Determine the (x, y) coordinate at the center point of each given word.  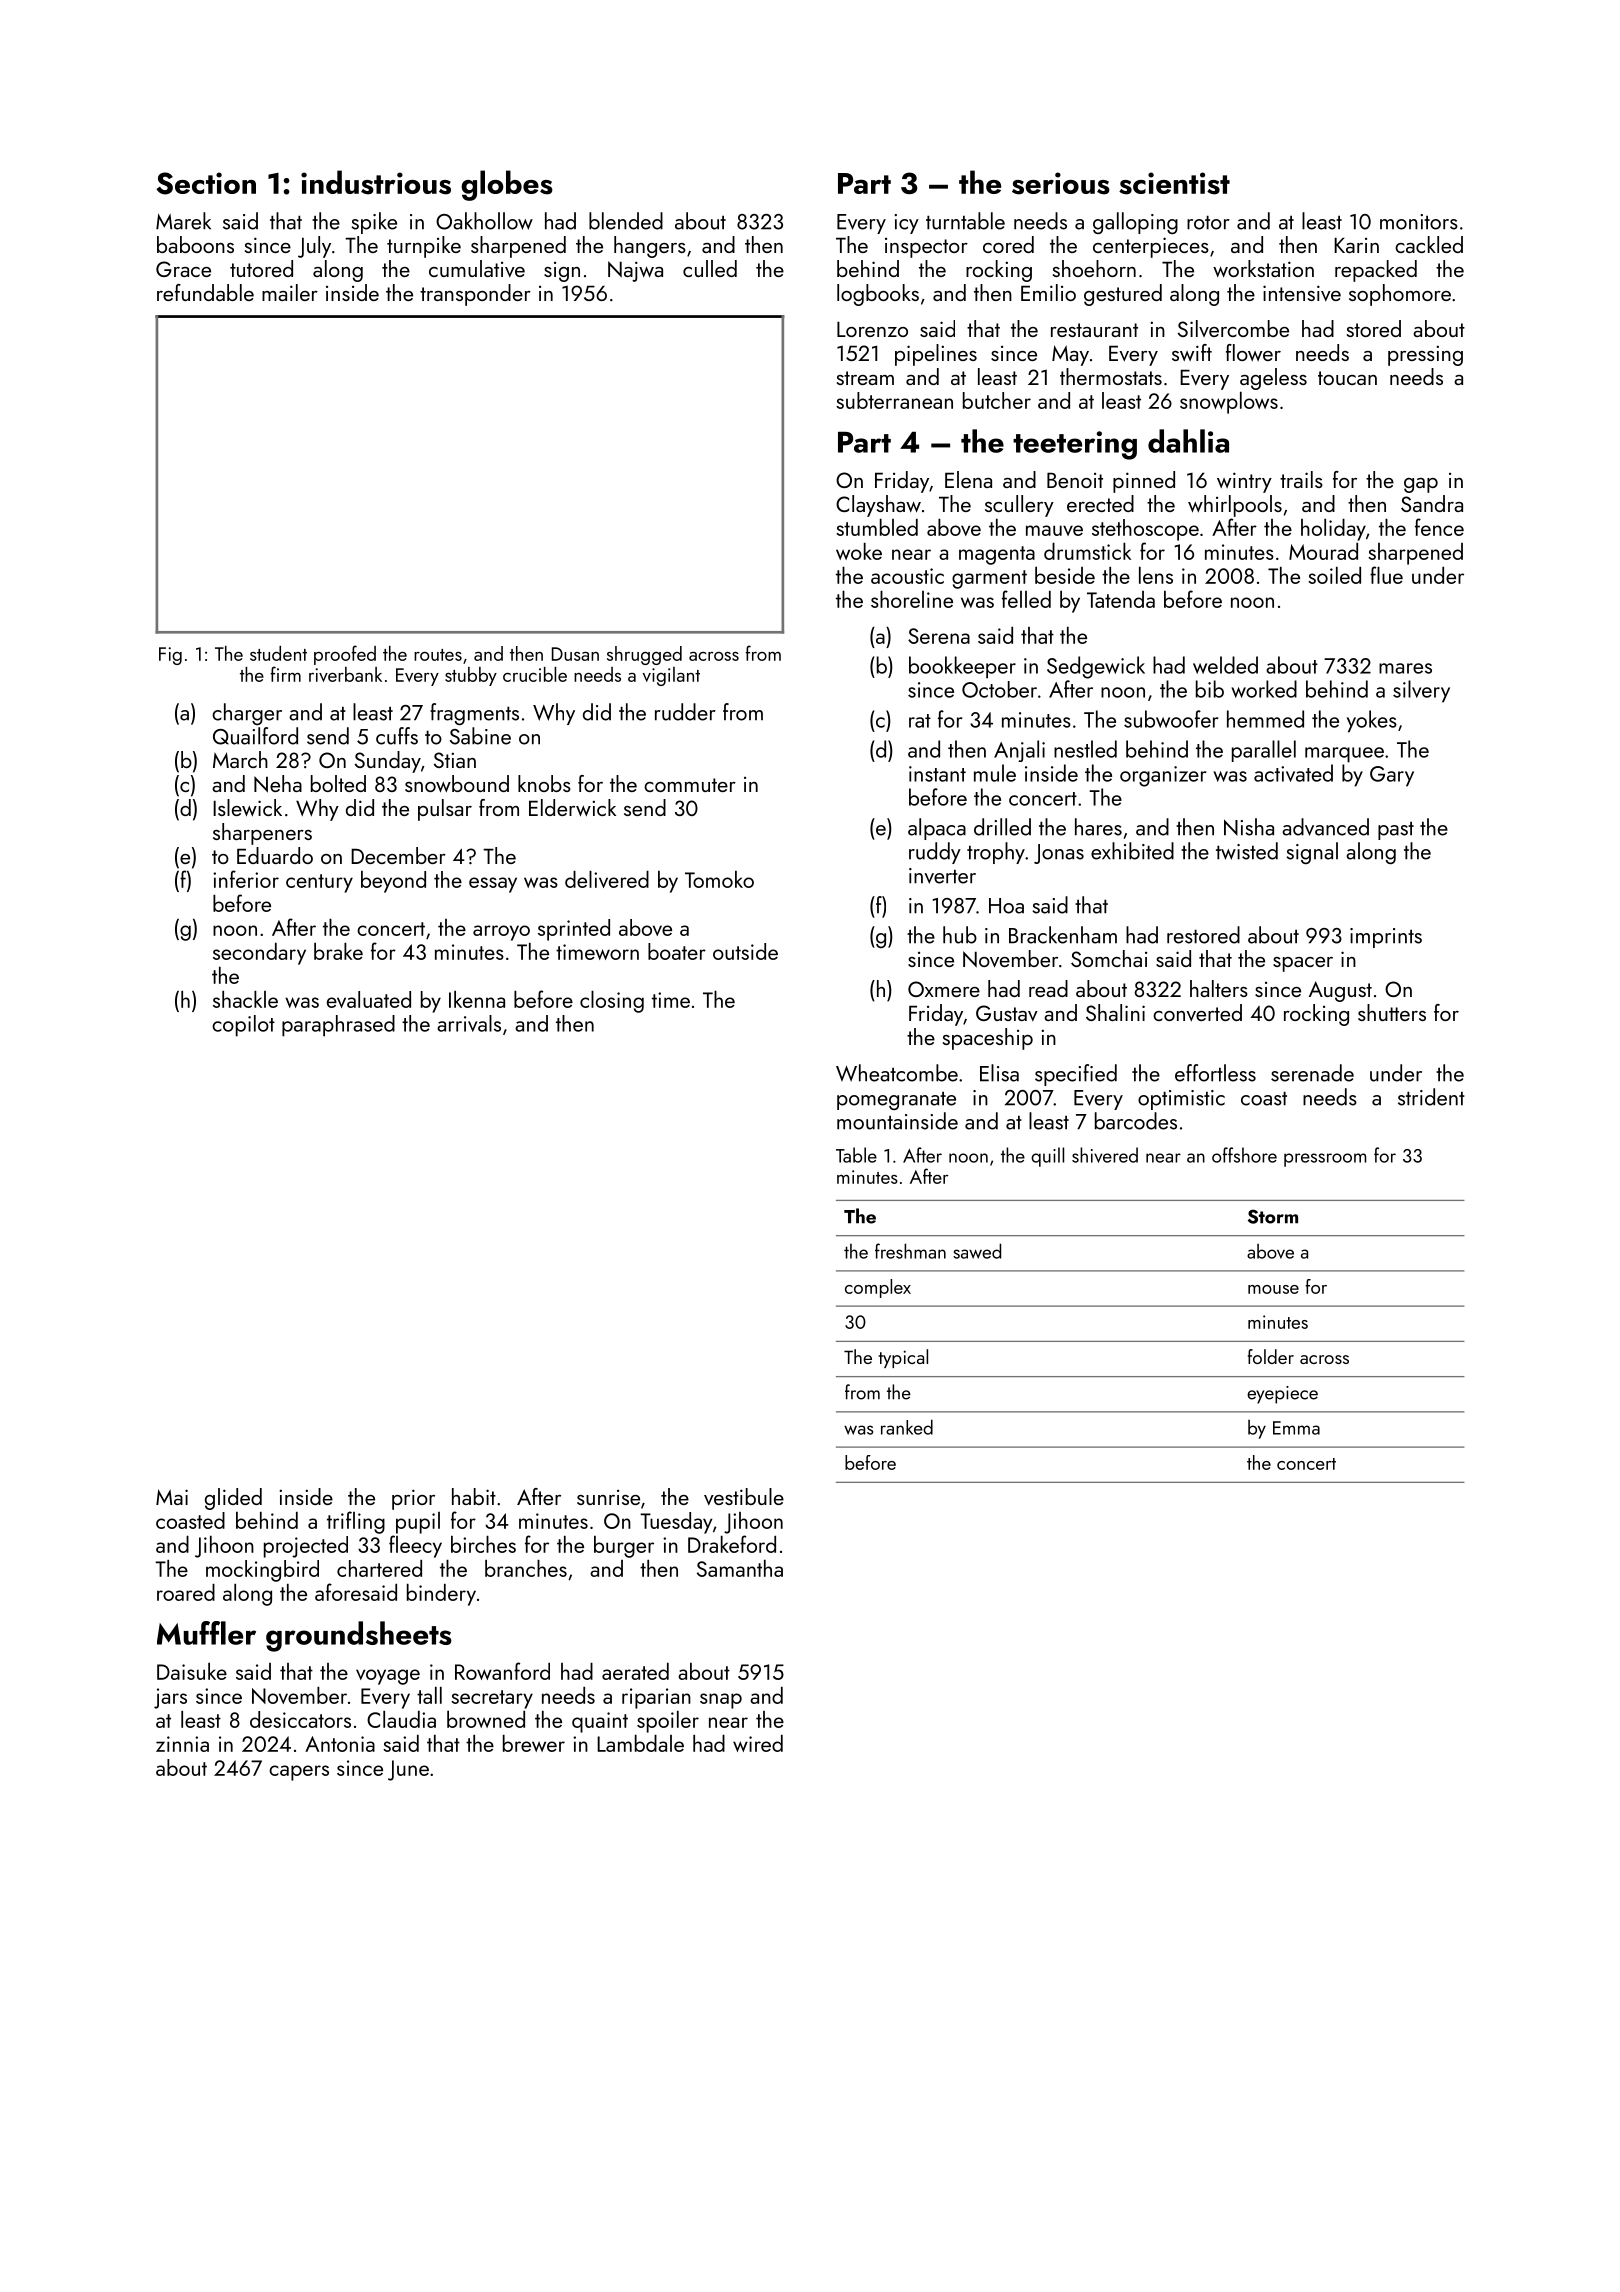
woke (859, 551)
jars (170, 1698)
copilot (243, 1026)
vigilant (671, 676)
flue (1386, 575)
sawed (977, 1251)
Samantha (740, 1568)
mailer (290, 292)
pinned (1144, 482)
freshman (910, 1251)
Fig (170, 656)
